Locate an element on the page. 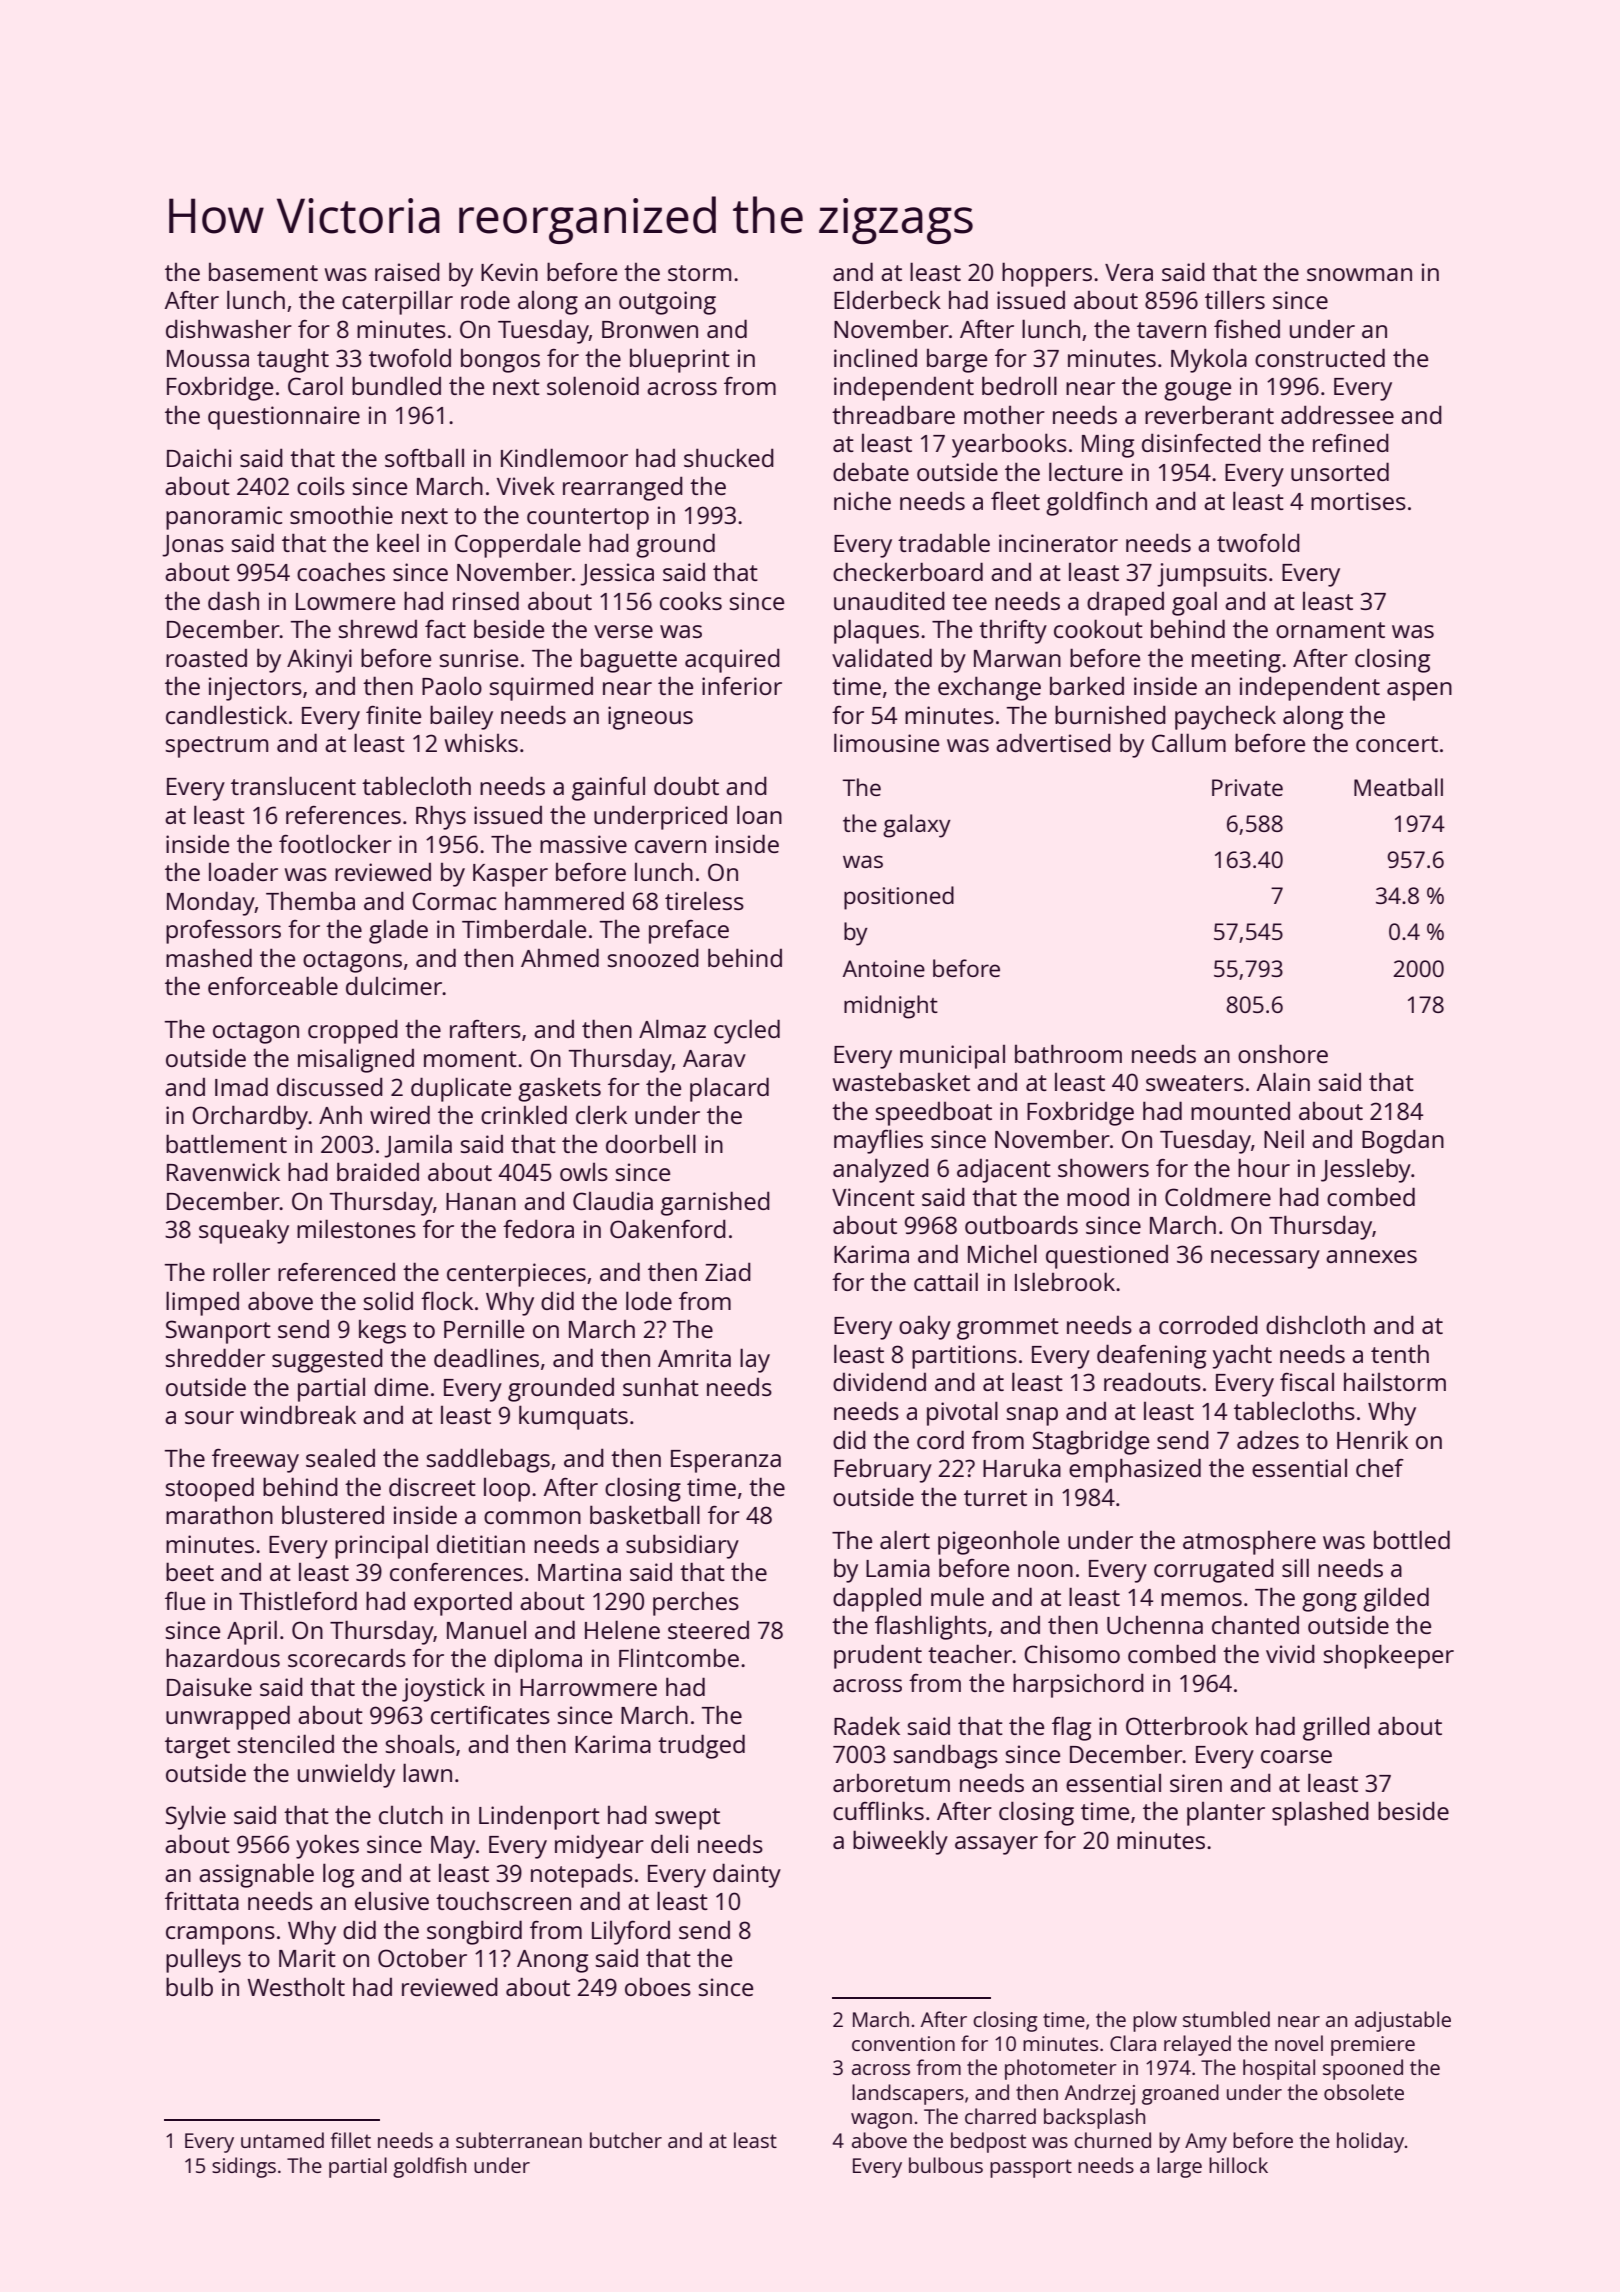 Image resolution: width=1620 pixels, height=2292 pixels. dishwasher is located at coordinates (229, 328).
